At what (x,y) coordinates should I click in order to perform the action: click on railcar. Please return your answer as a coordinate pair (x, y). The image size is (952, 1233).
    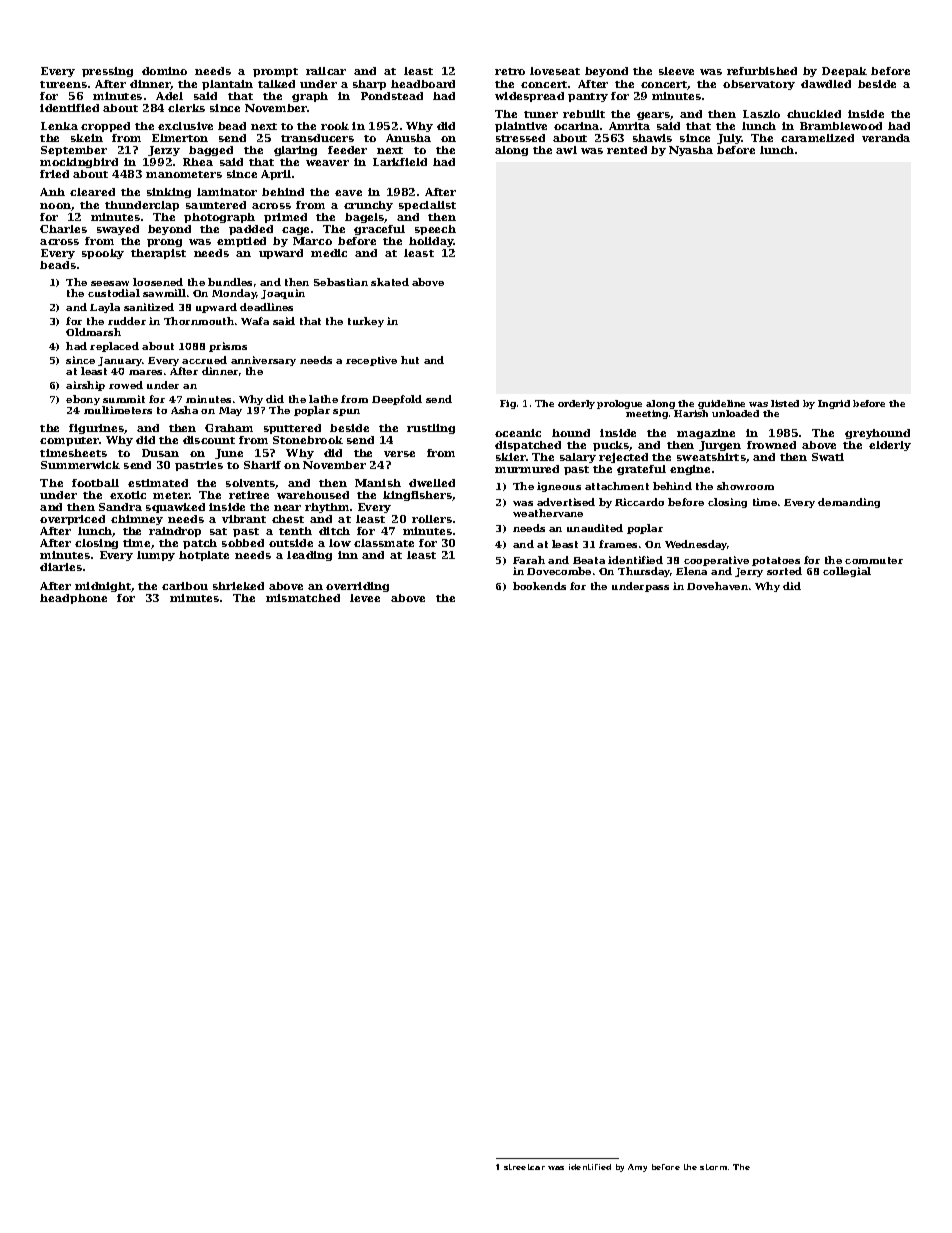
    Looking at the image, I should click on (326, 71).
